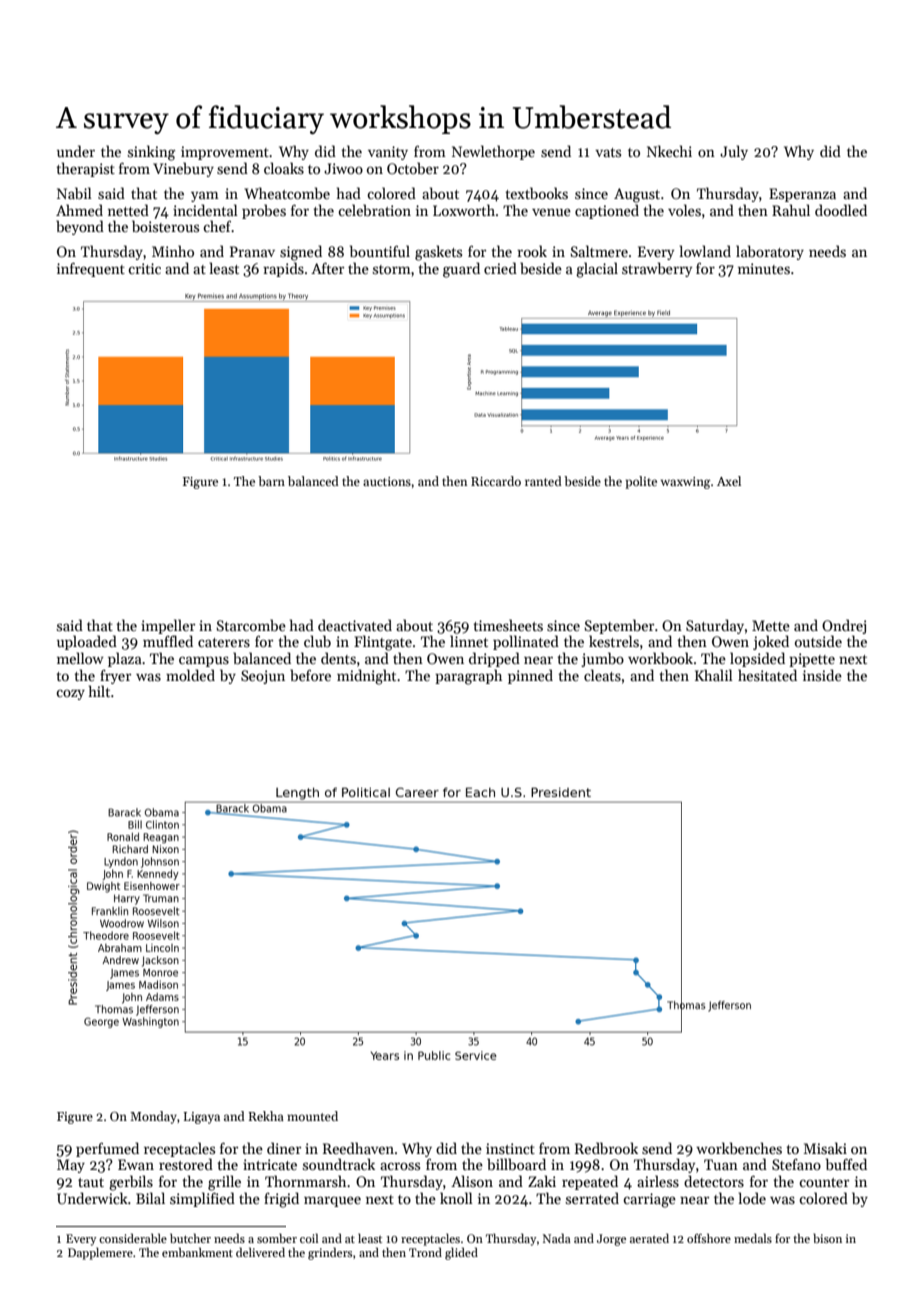 This screenshot has height=1308, width=924. What do you see at coordinates (822, 675) in the screenshot?
I see `inside` at bounding box center [822, 675].
